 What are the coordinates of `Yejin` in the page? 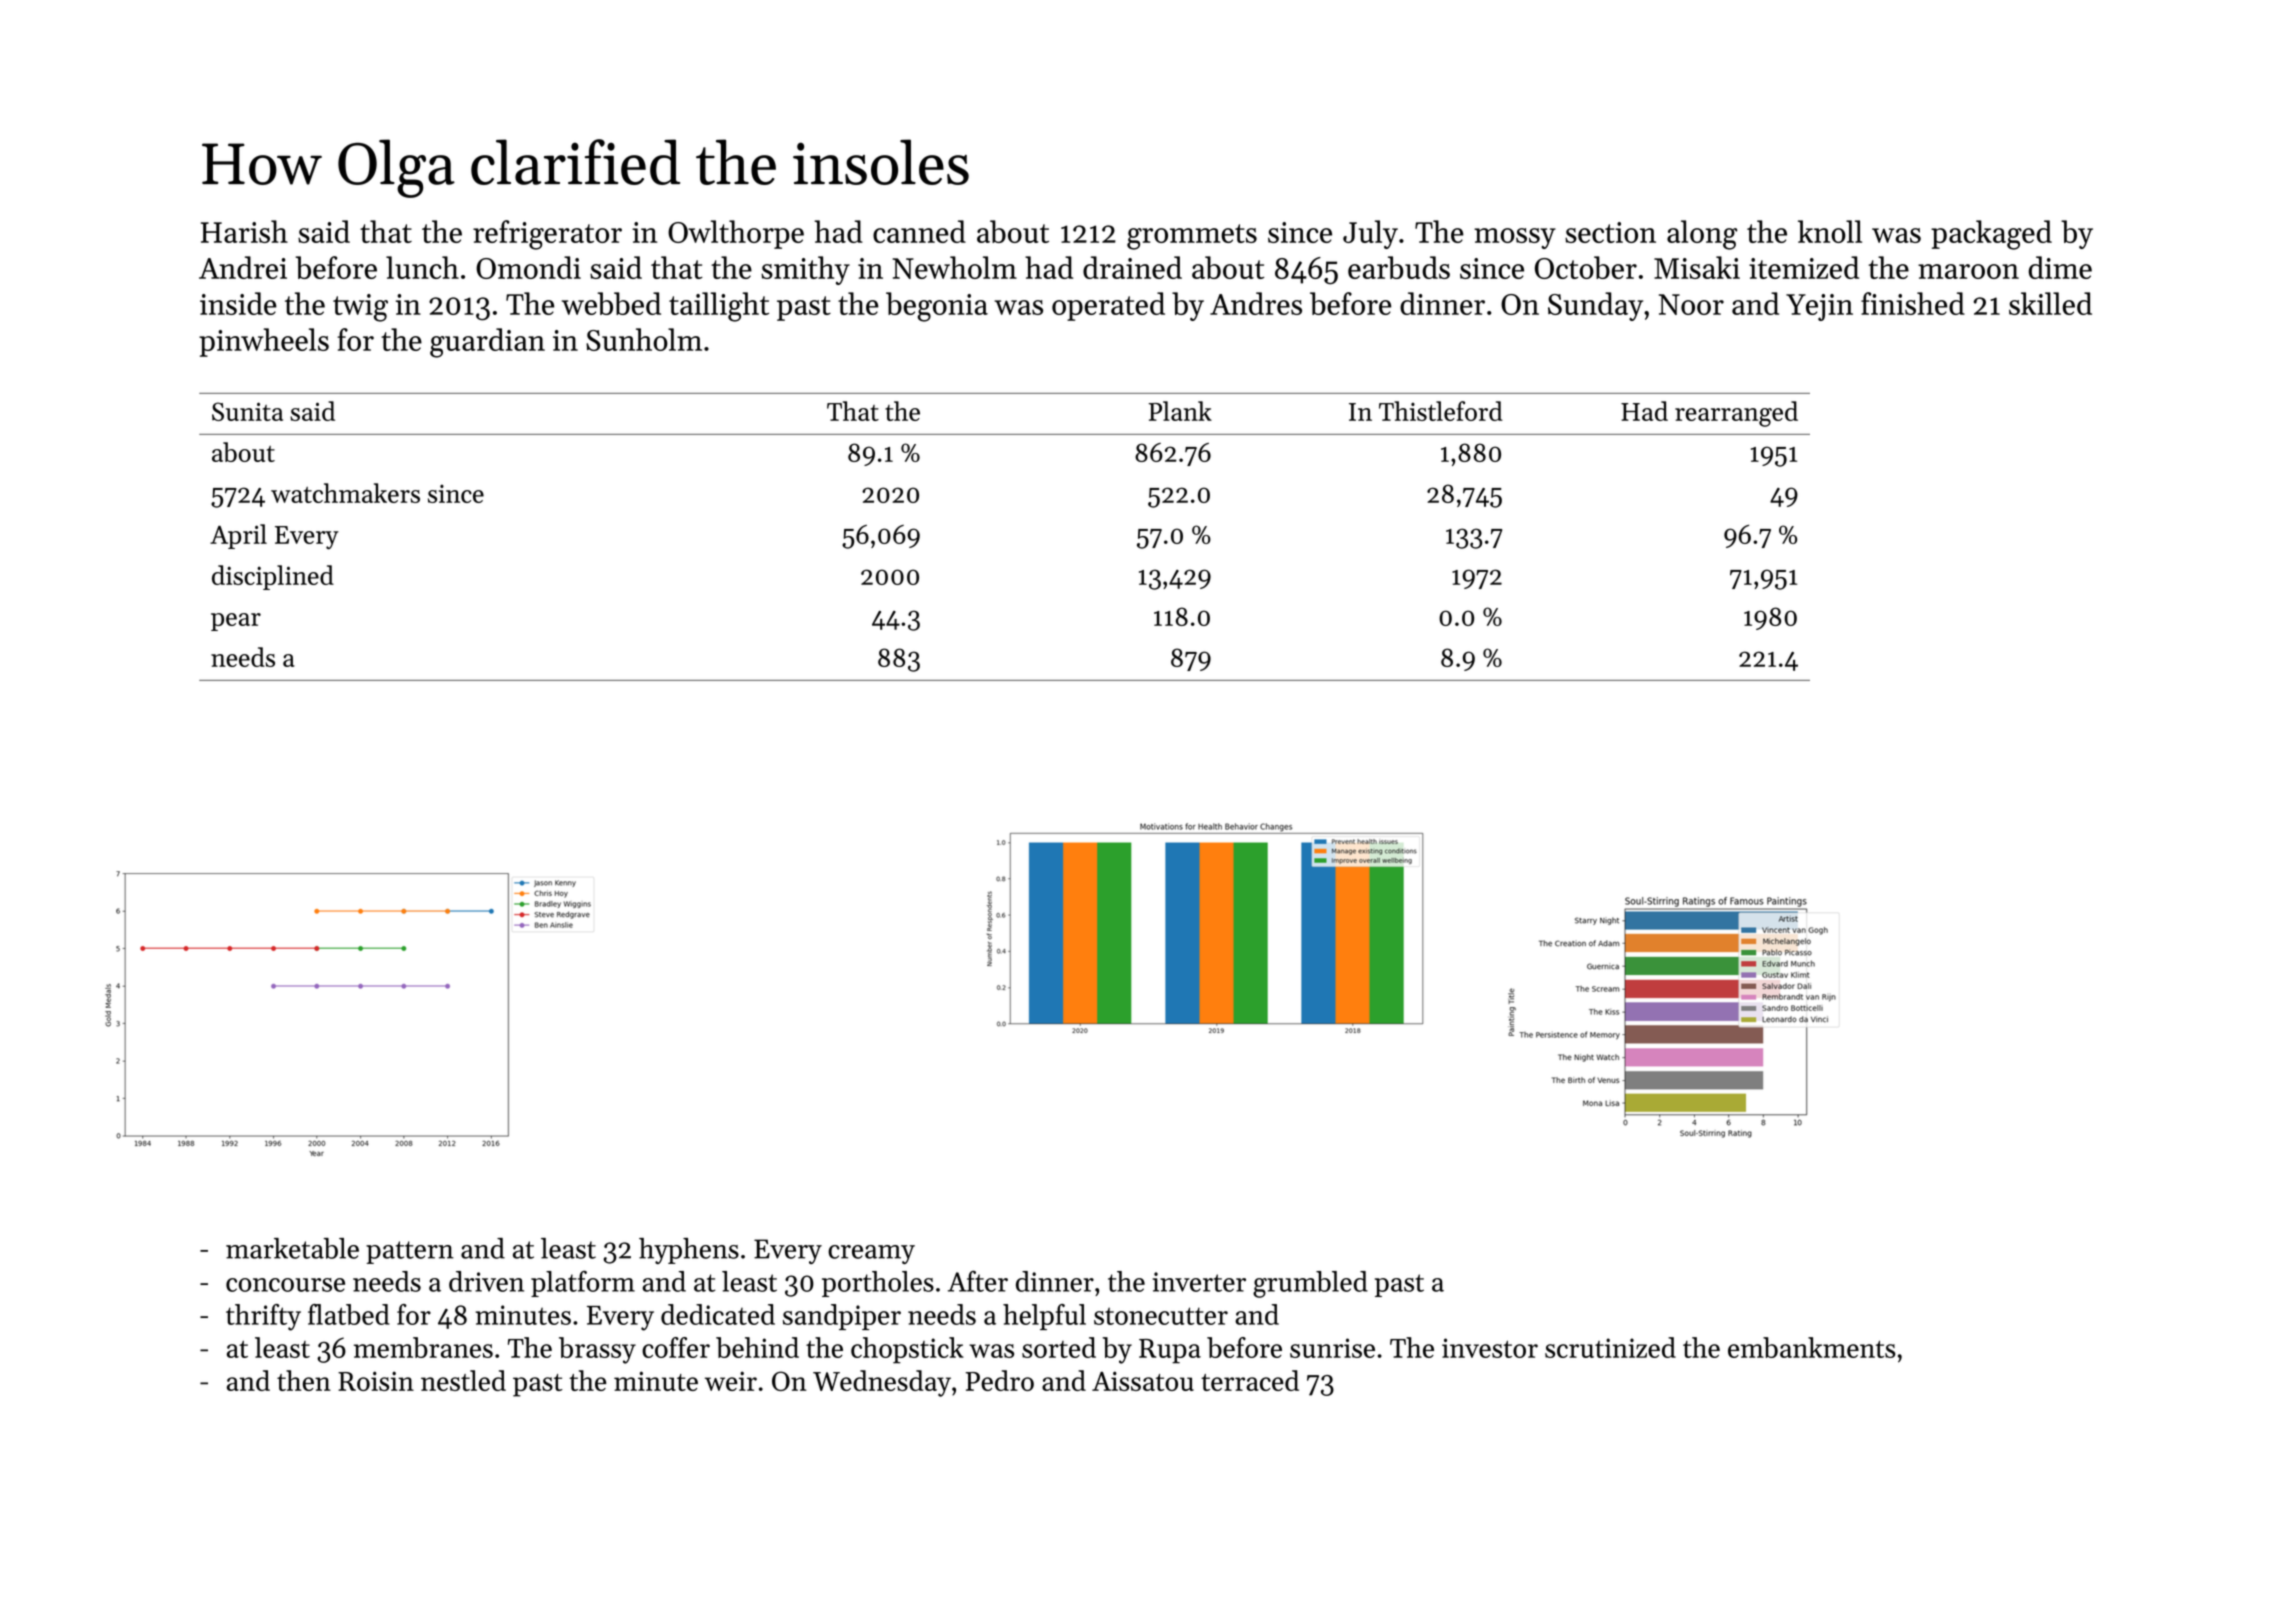 It's located at (1819, 307).
